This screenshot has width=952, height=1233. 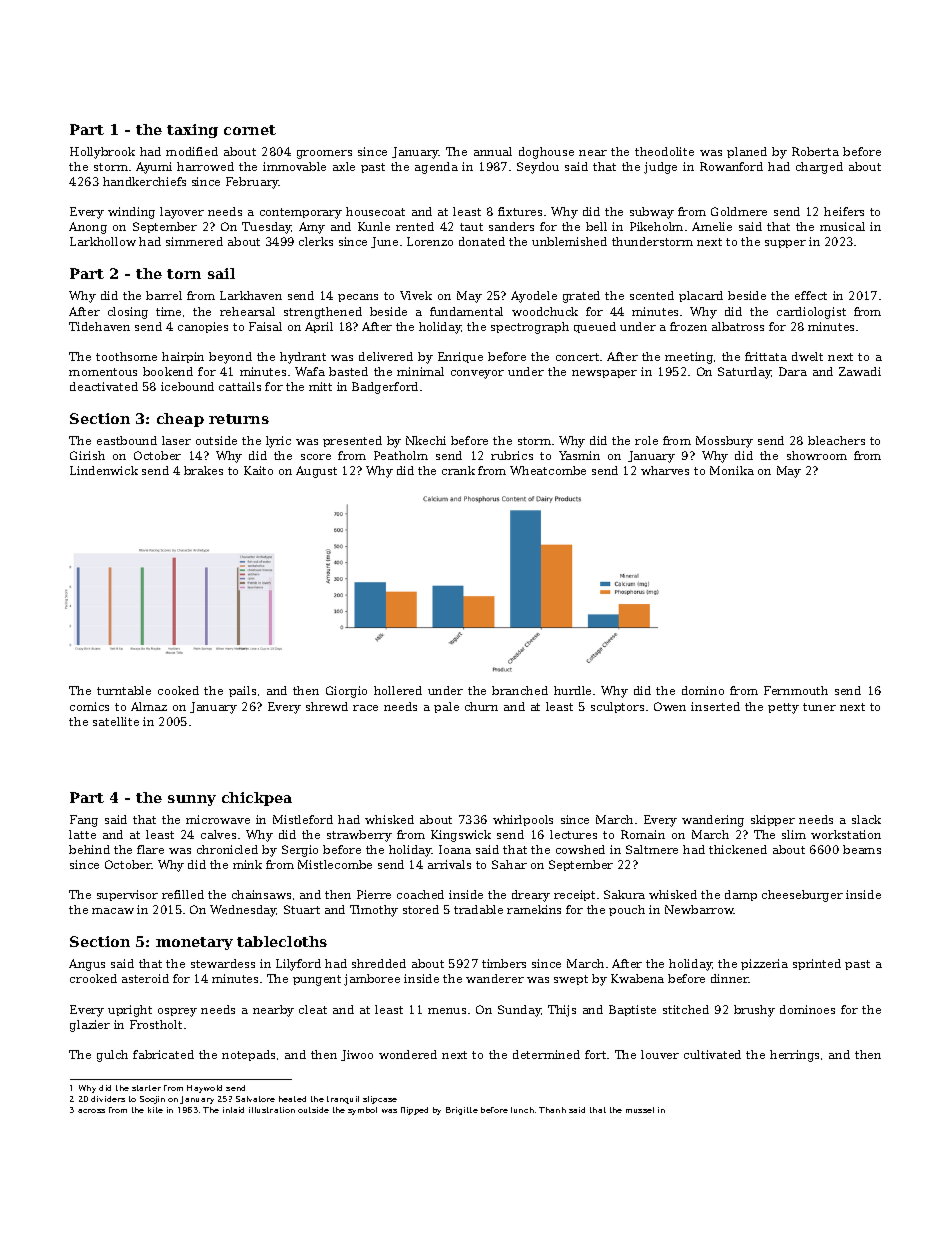 What do you see at coordinates (313, 1009) in the screenshot?
I see `cleat` at bounding box center [313, 1009].
